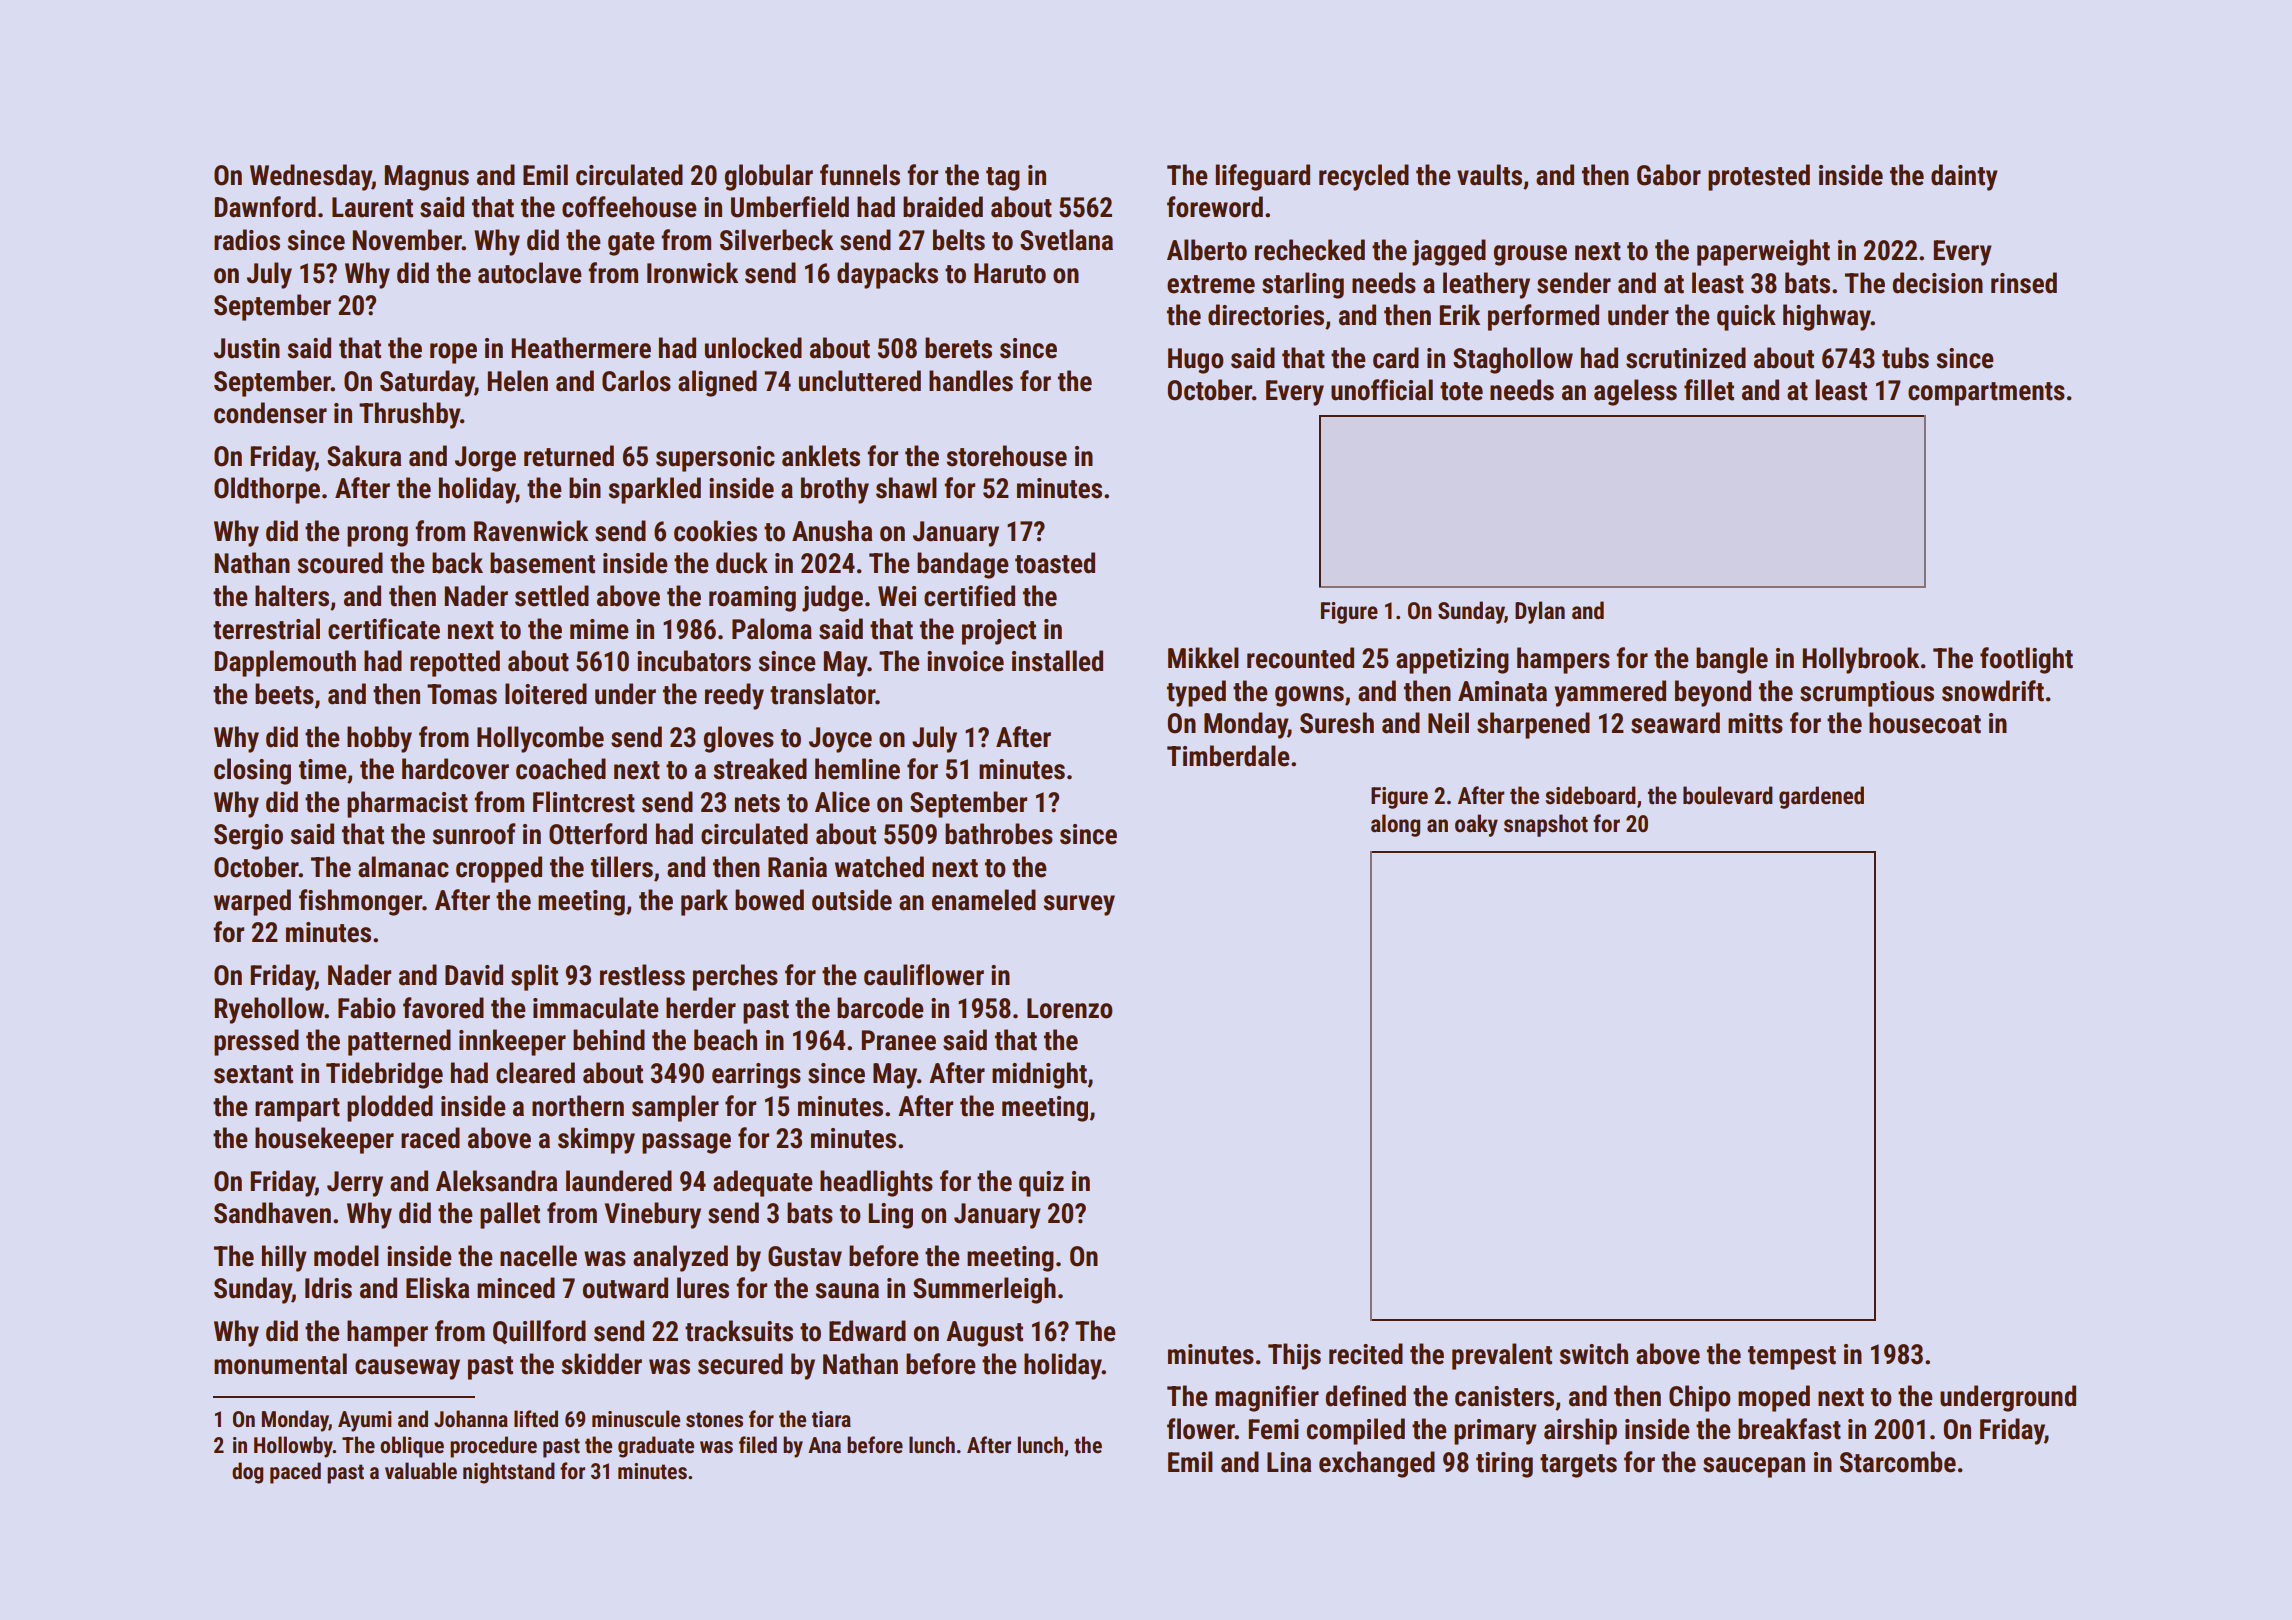  What do you see at coordinates (311, 177) in the screenshot?
I see `Wednesday` at bounding box center [311, 177].
